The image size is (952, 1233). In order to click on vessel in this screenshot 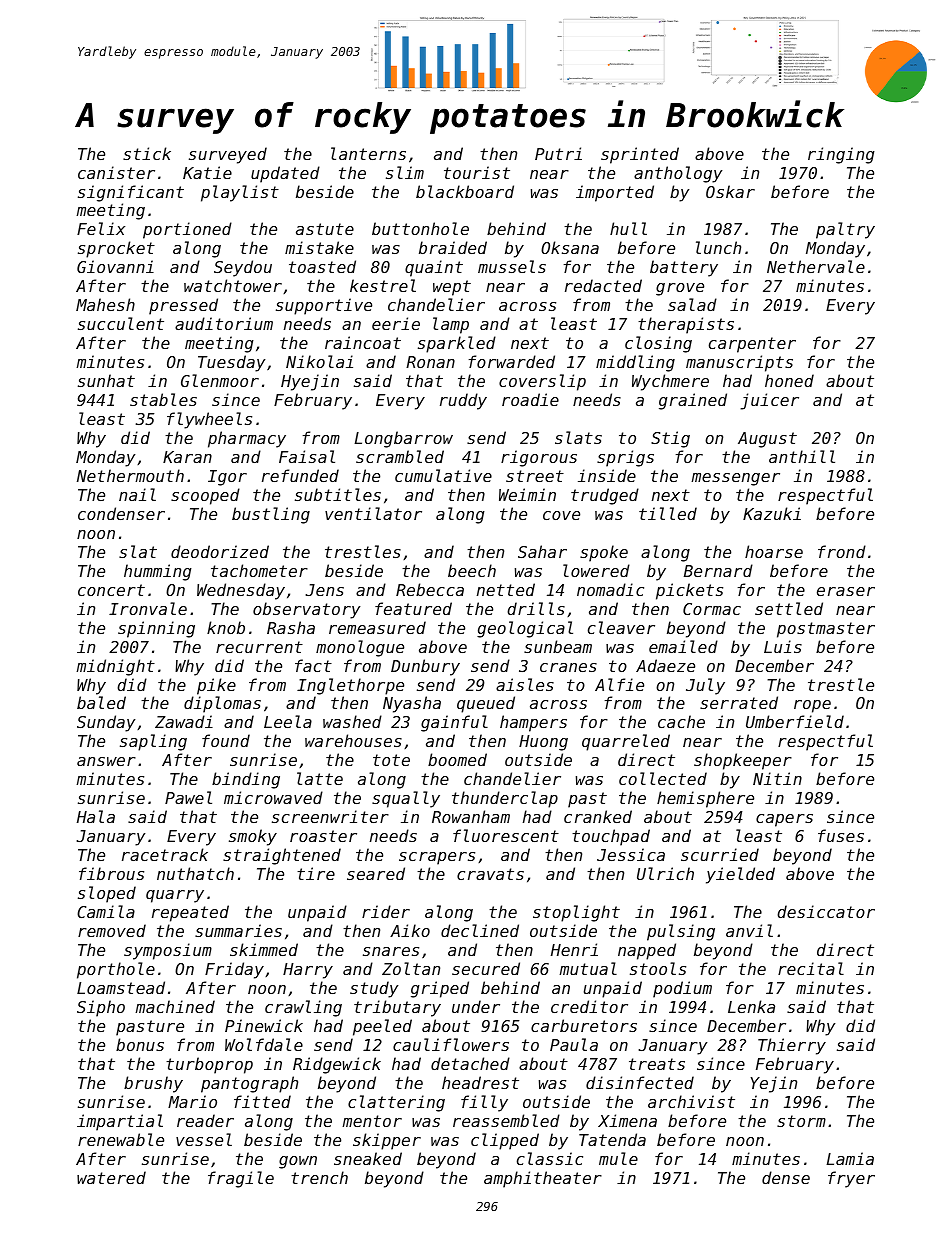, I will do `click(204, 1139)`.
